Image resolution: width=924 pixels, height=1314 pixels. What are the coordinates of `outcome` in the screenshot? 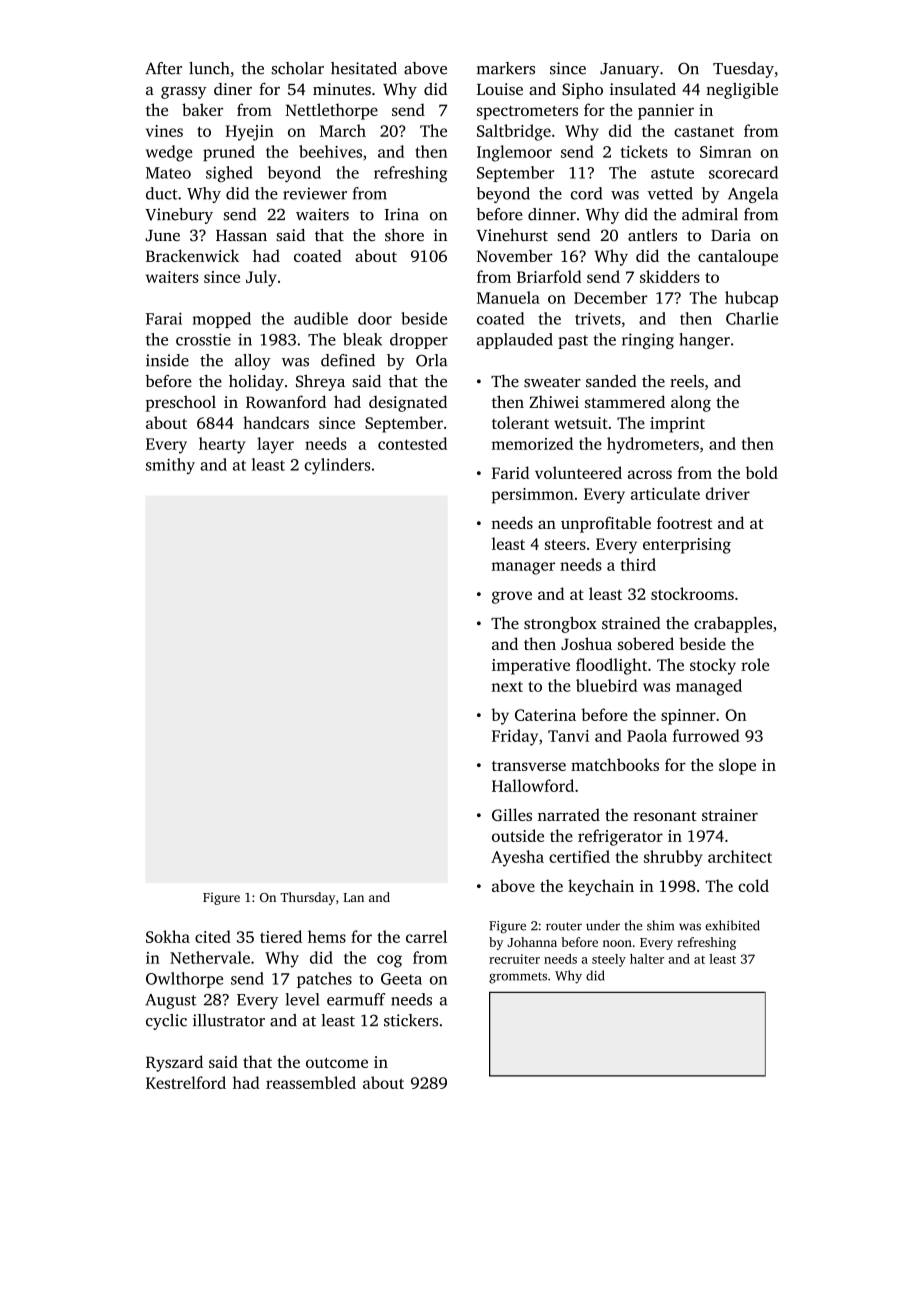 It's located at (337, 1063).
